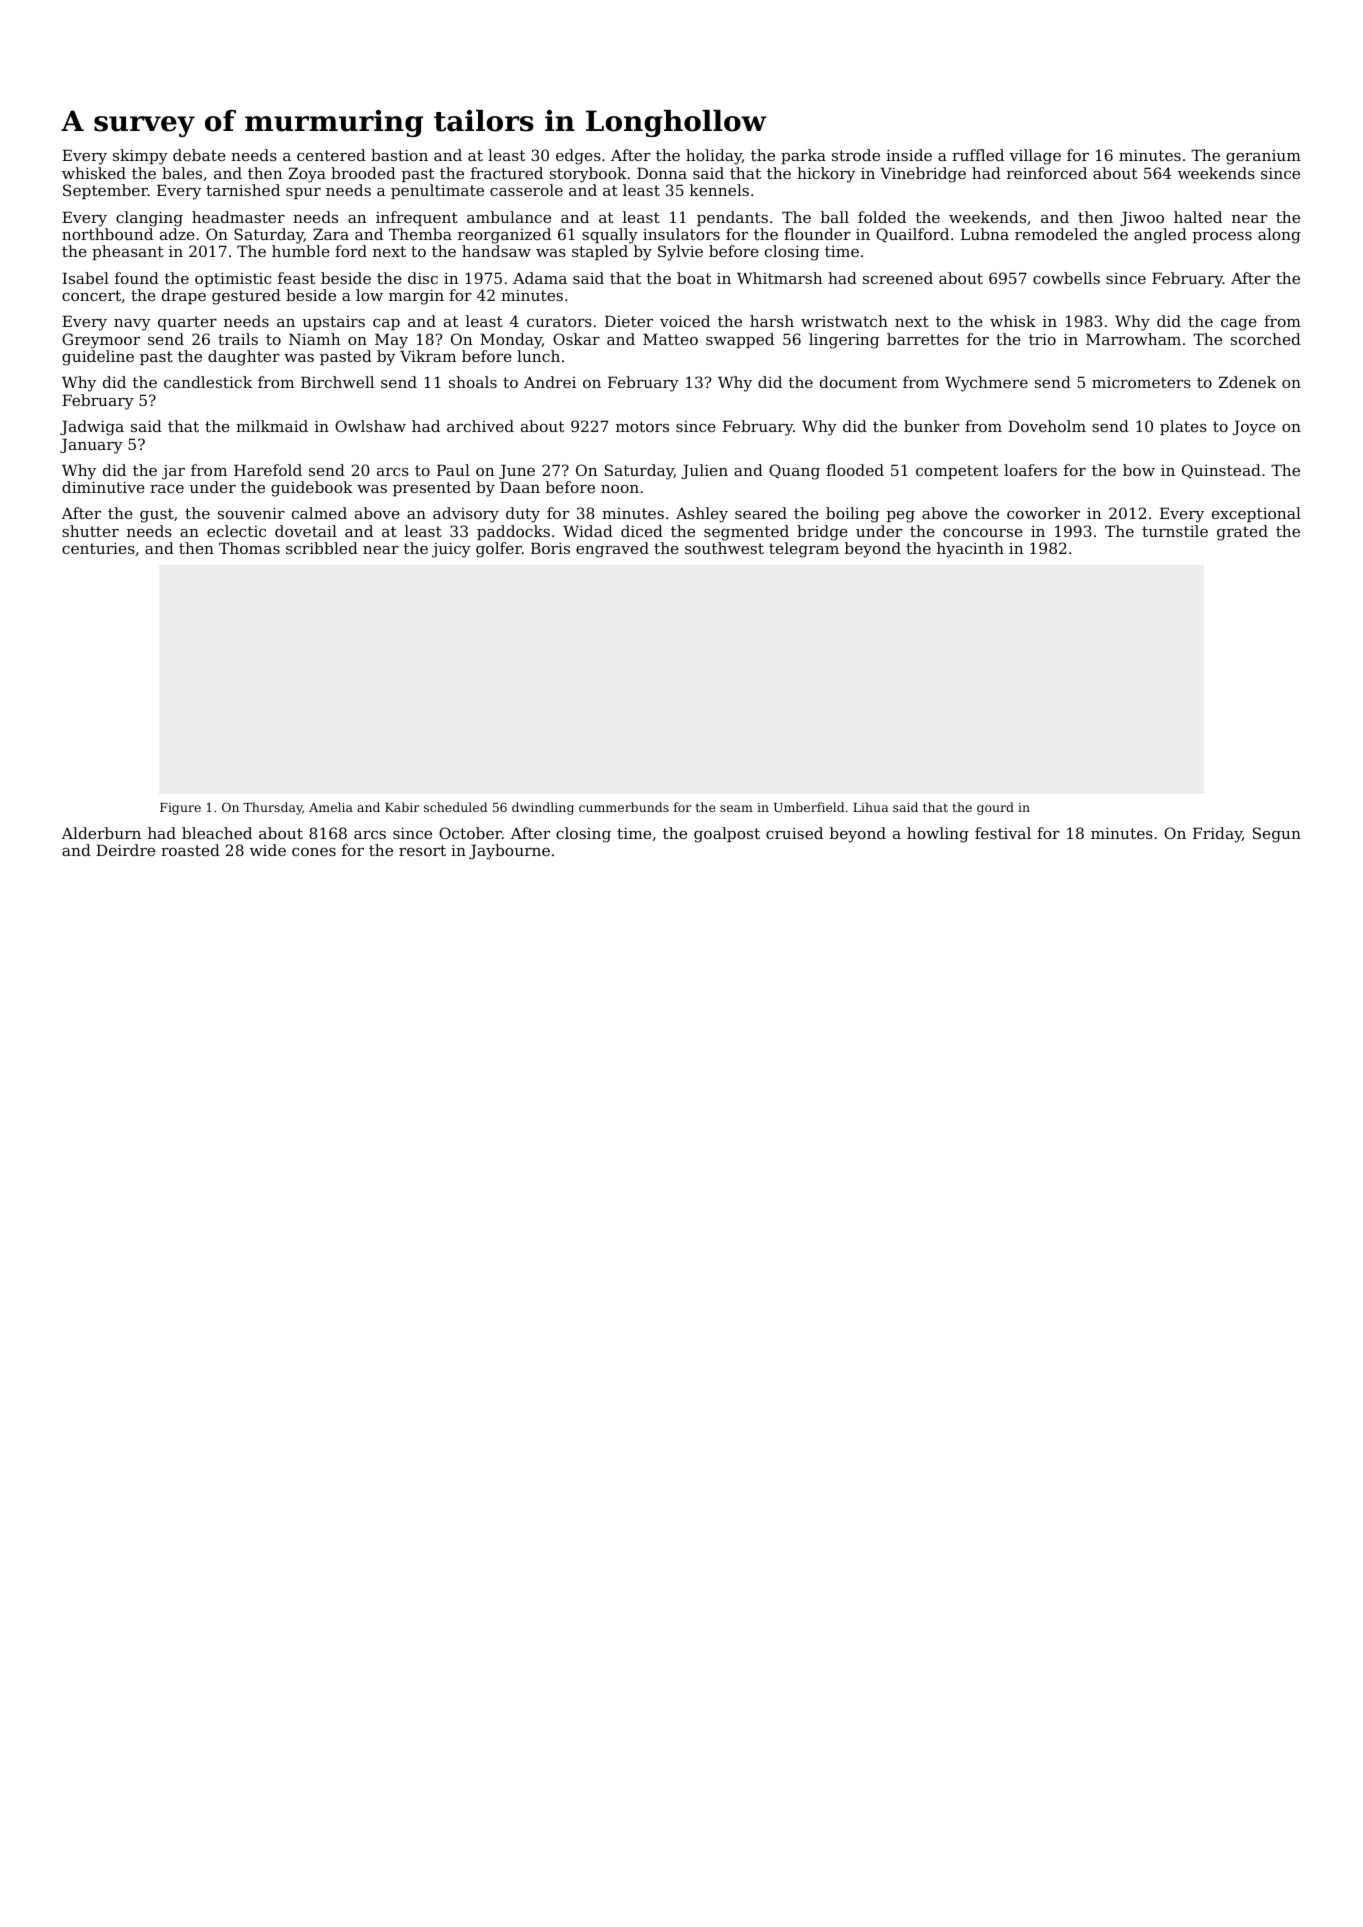 The width and height of the document is (1363, 1927). What do you see at coordinates (184, 296) in the document?
I see `drape` at bounding box center [184, 296].
